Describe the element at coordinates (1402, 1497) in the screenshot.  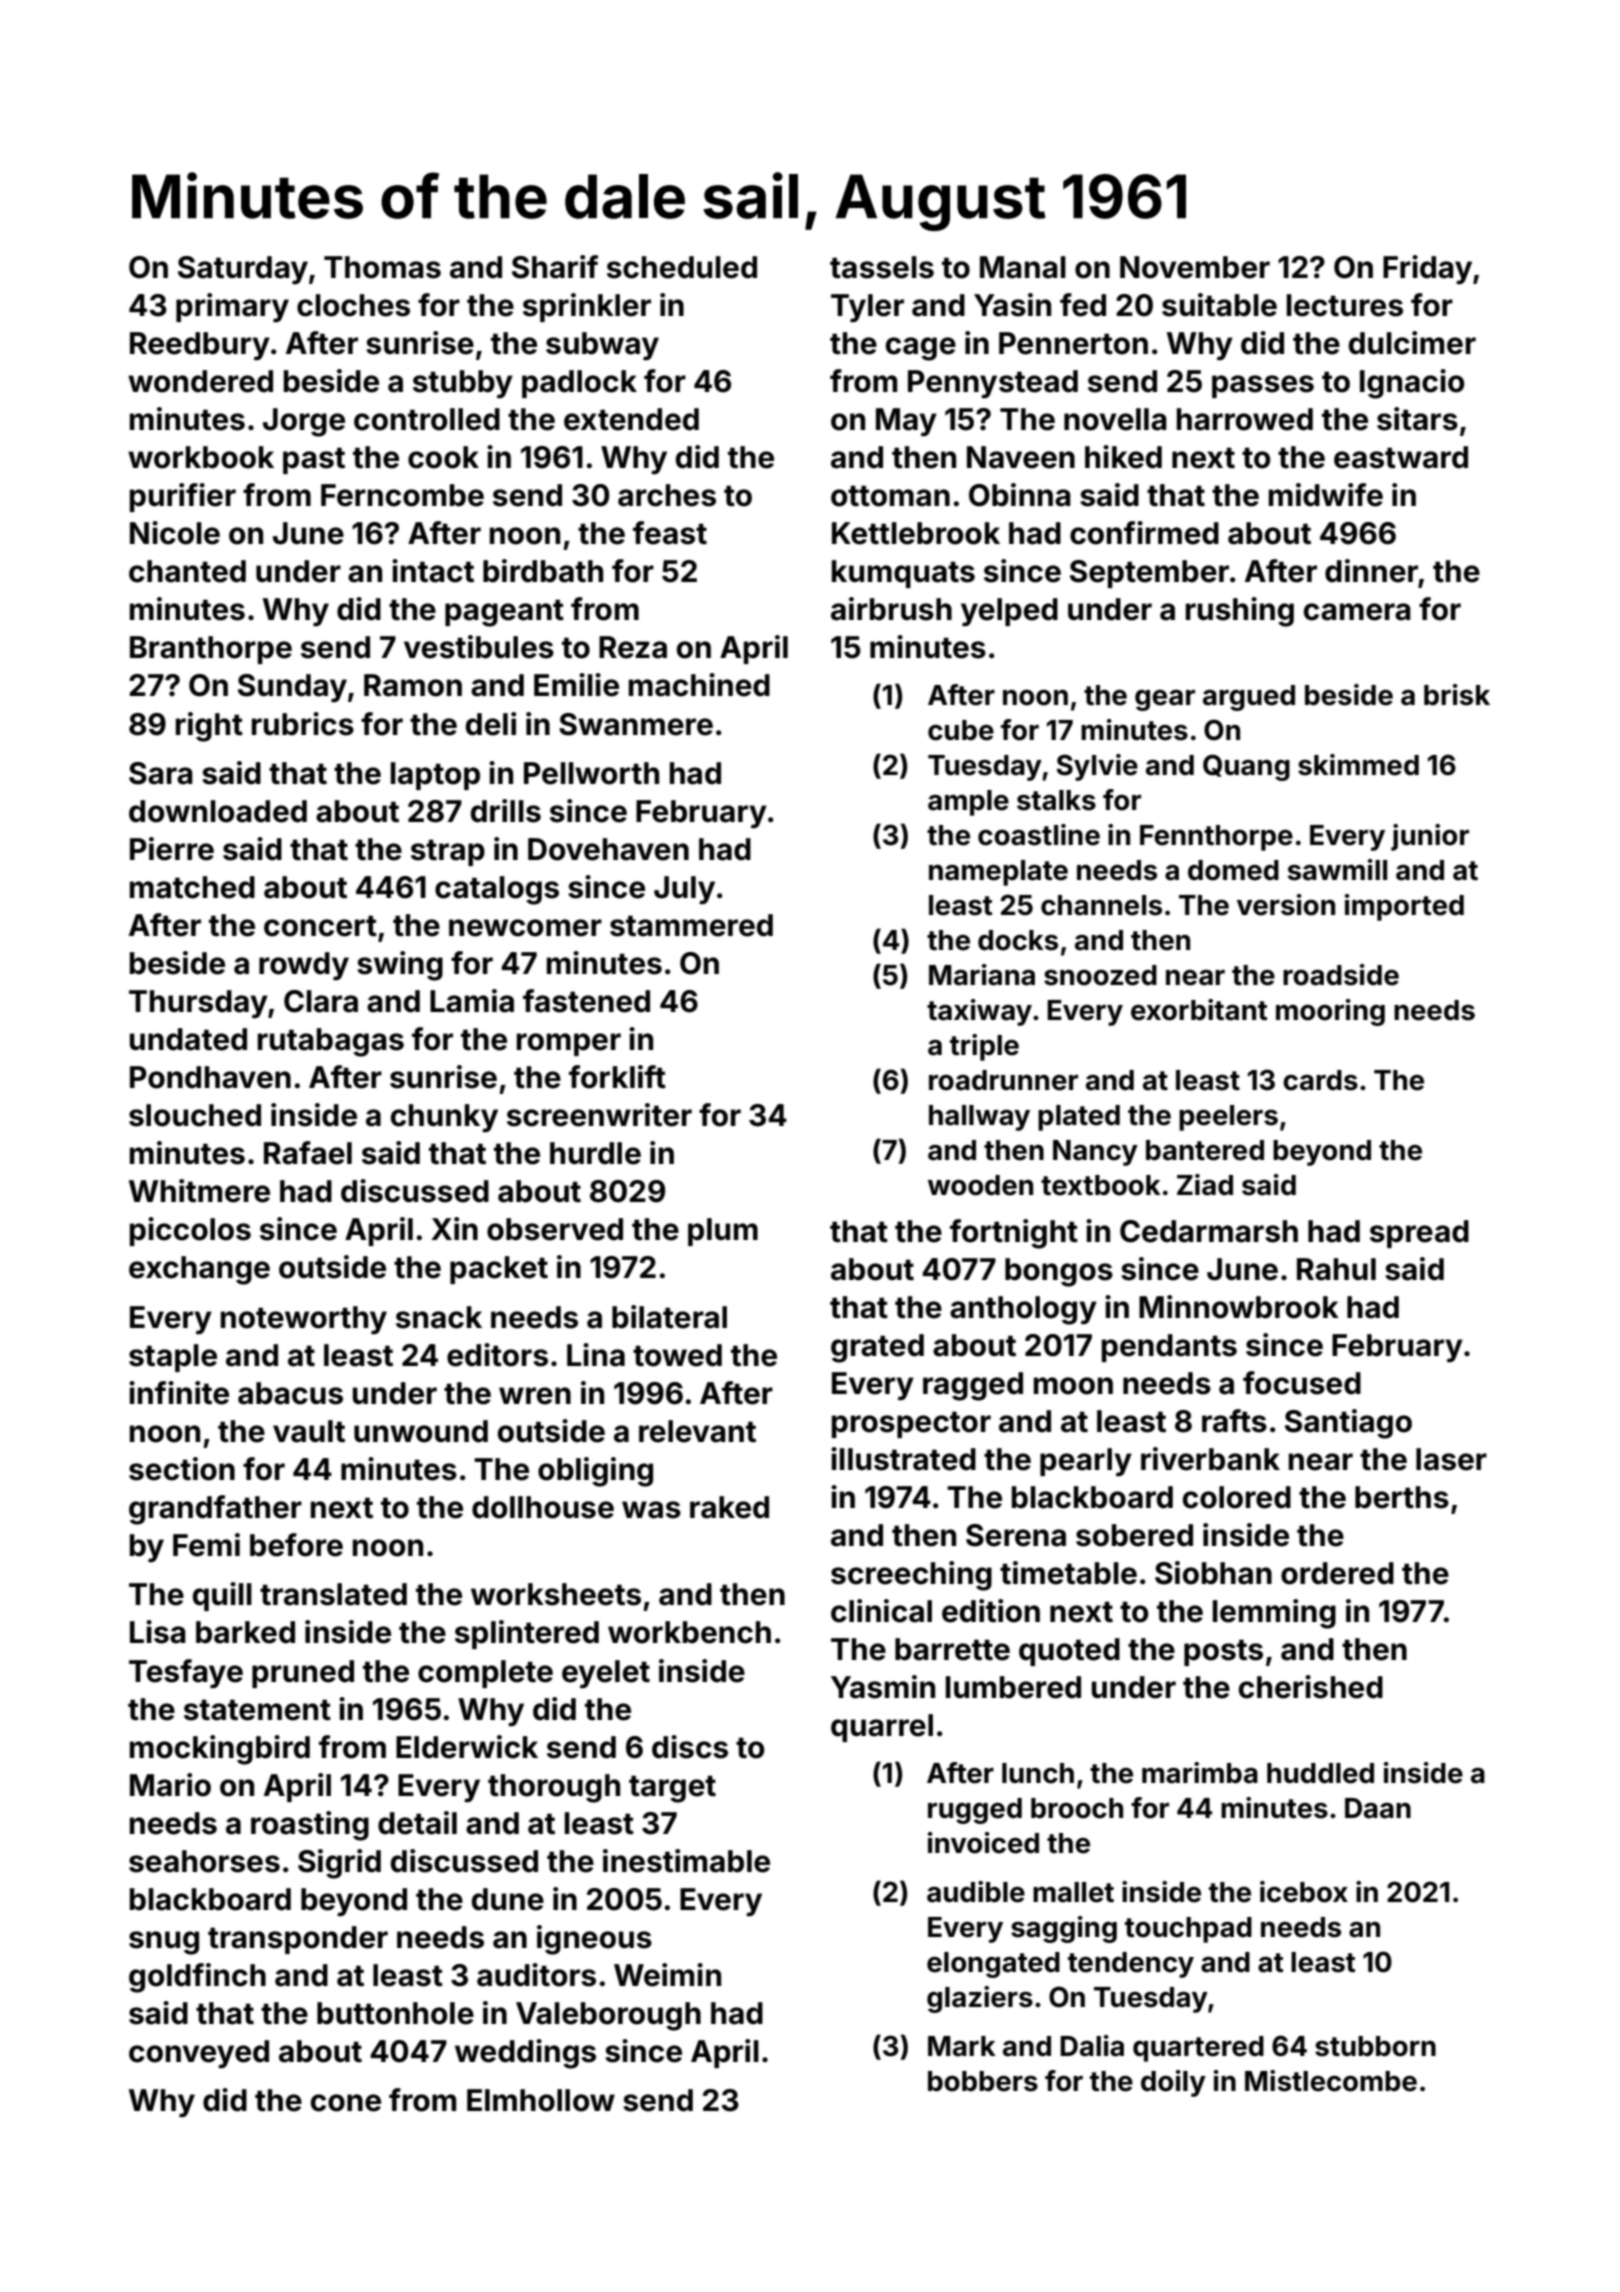
I see `berths` at that location.
